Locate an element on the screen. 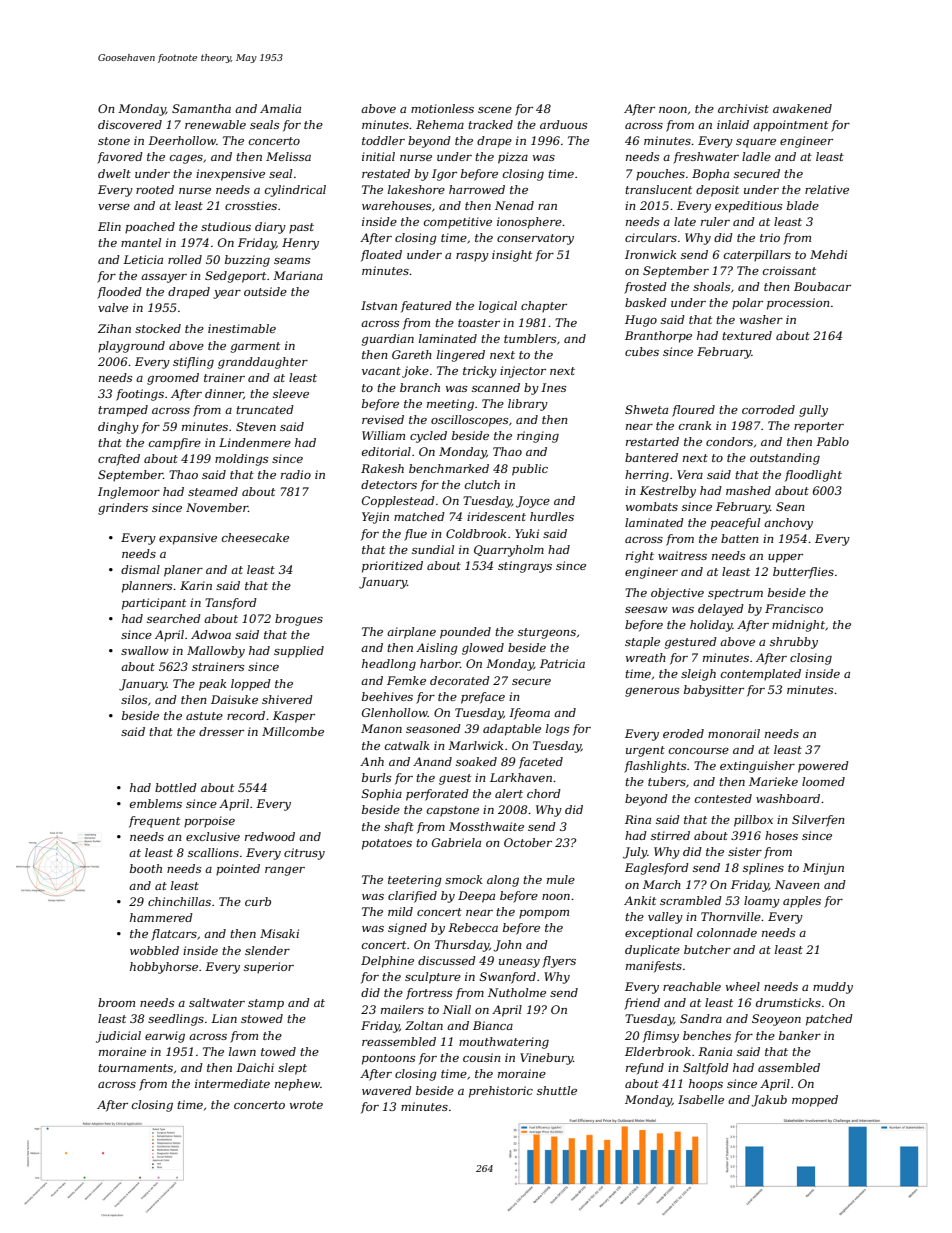 This screenshot has height=1233, width=952. gully is located at coordinates (813, 411).
